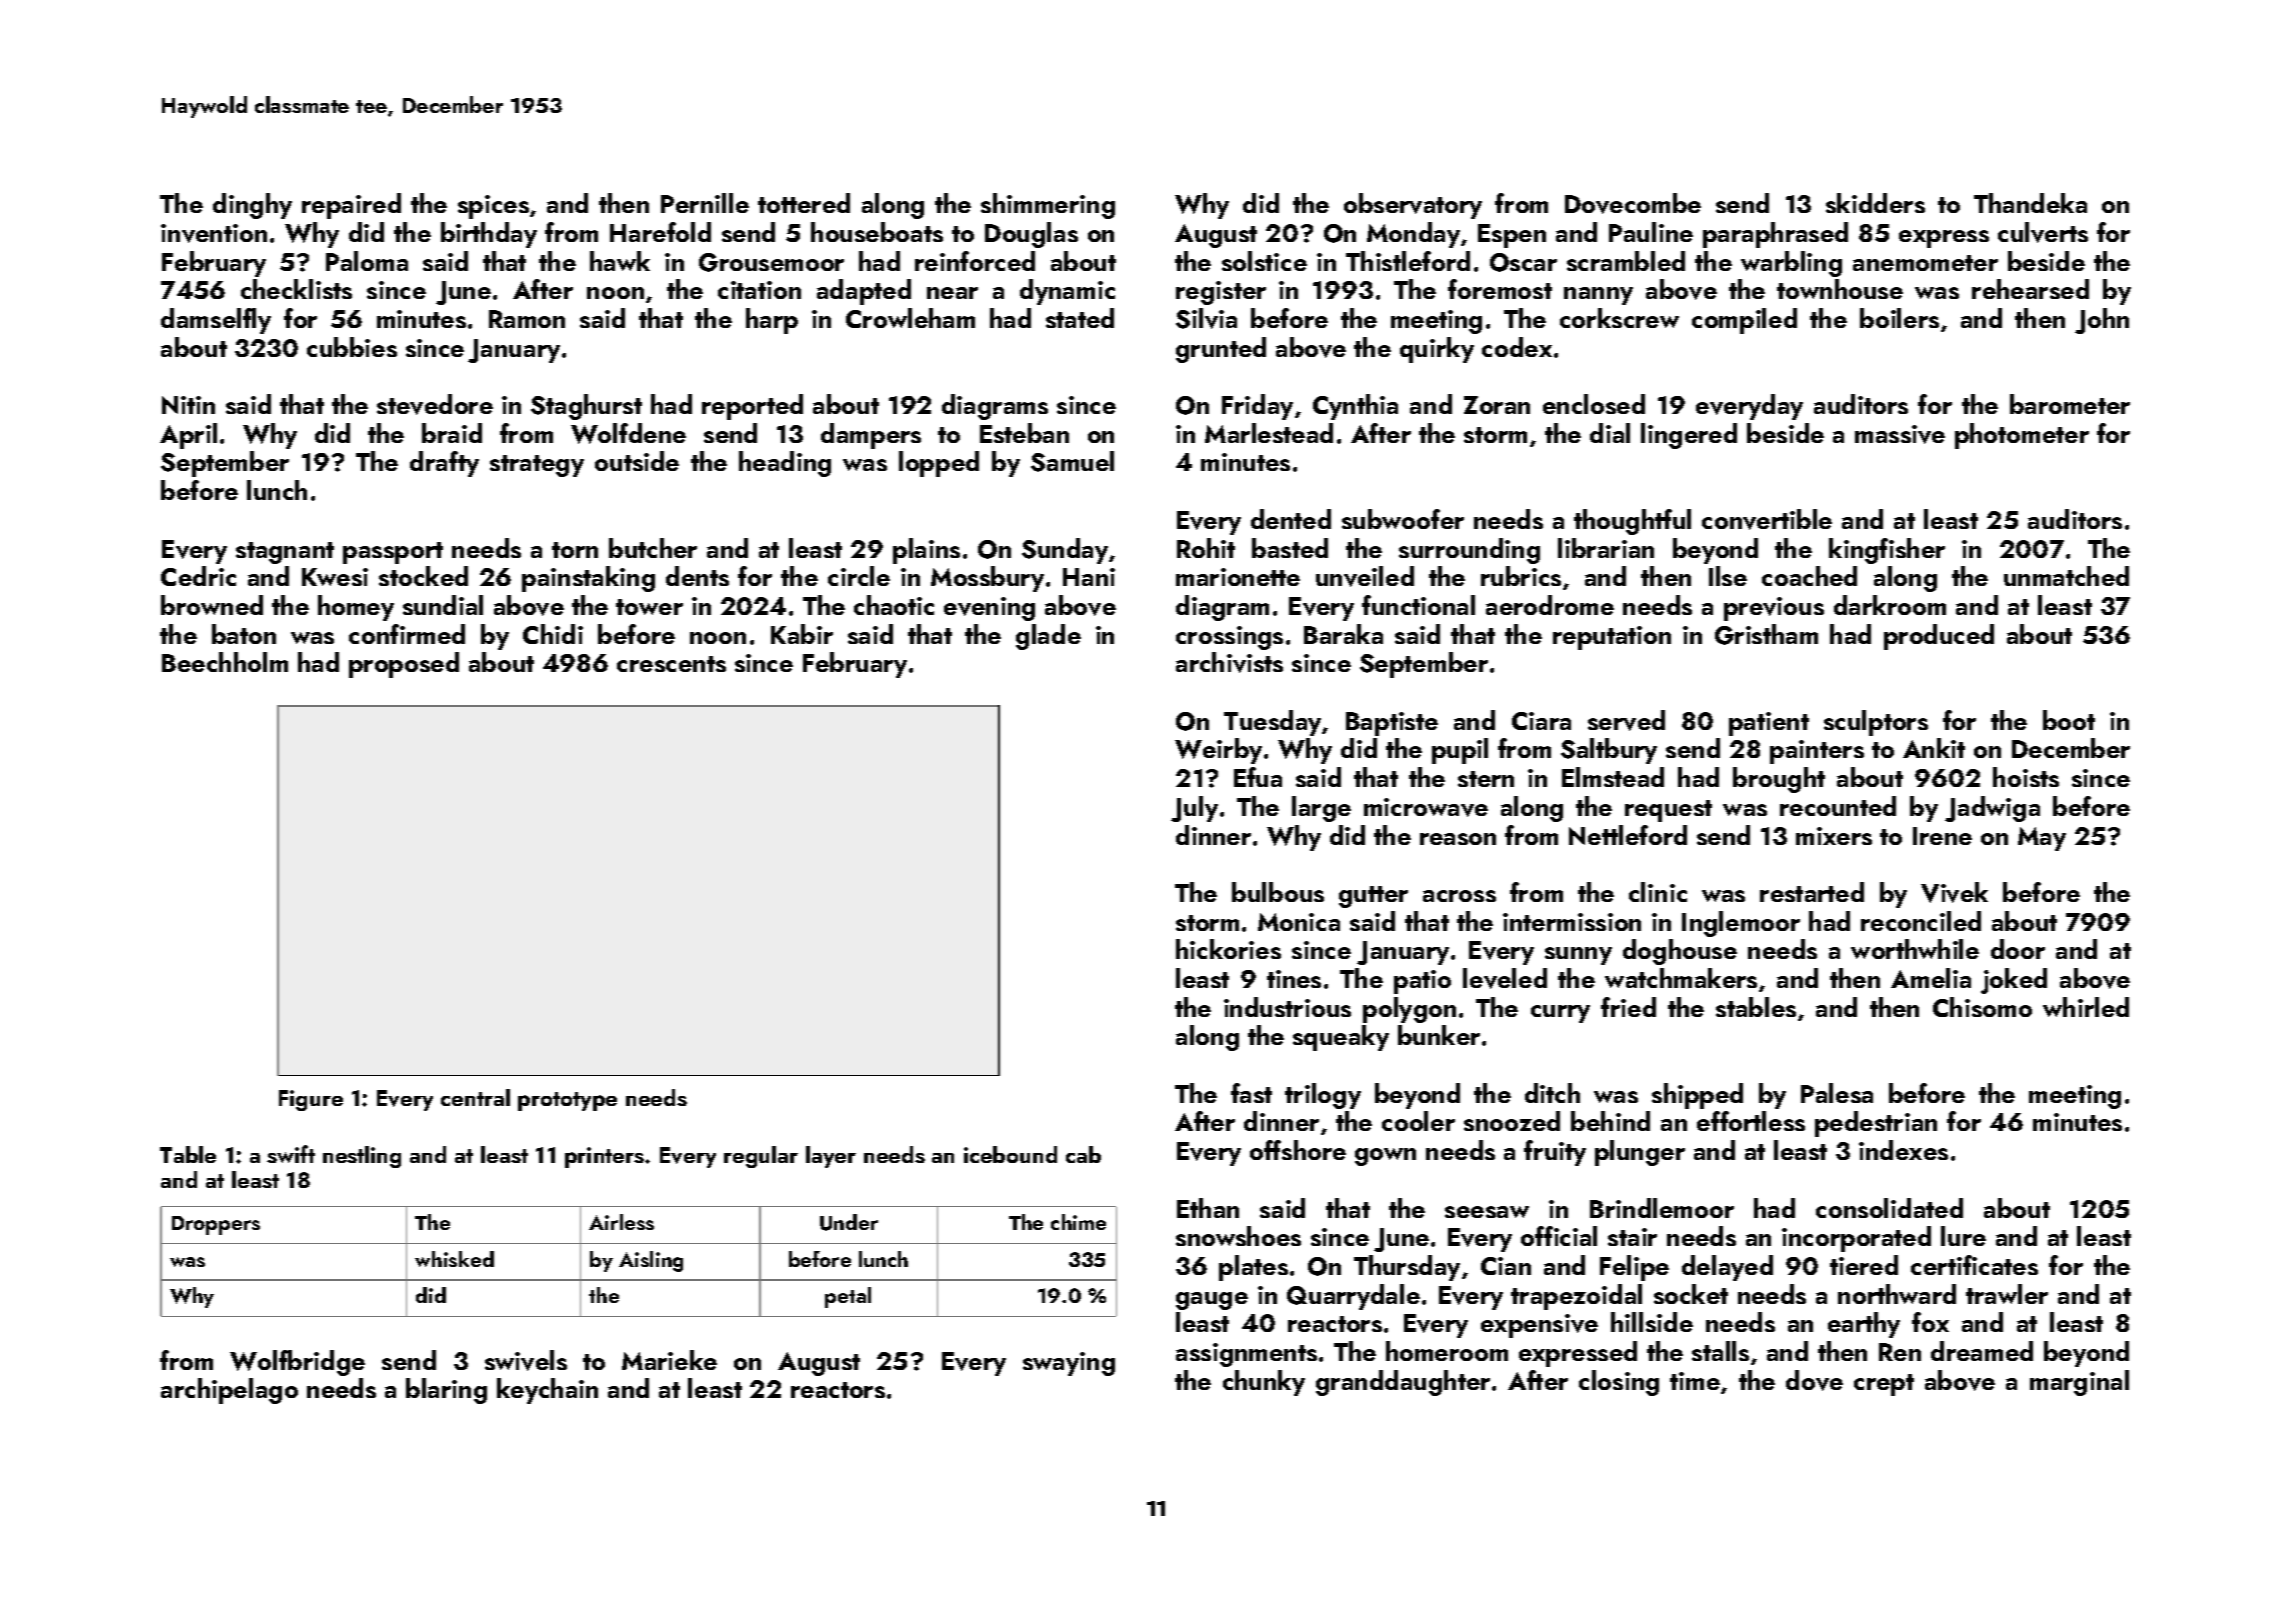 The height and width of the screenshot is (1620, 2292). What do you see at coordinates (804, 203) in the screenshot?
I see `tottered` at bounding box center [804, 203].
